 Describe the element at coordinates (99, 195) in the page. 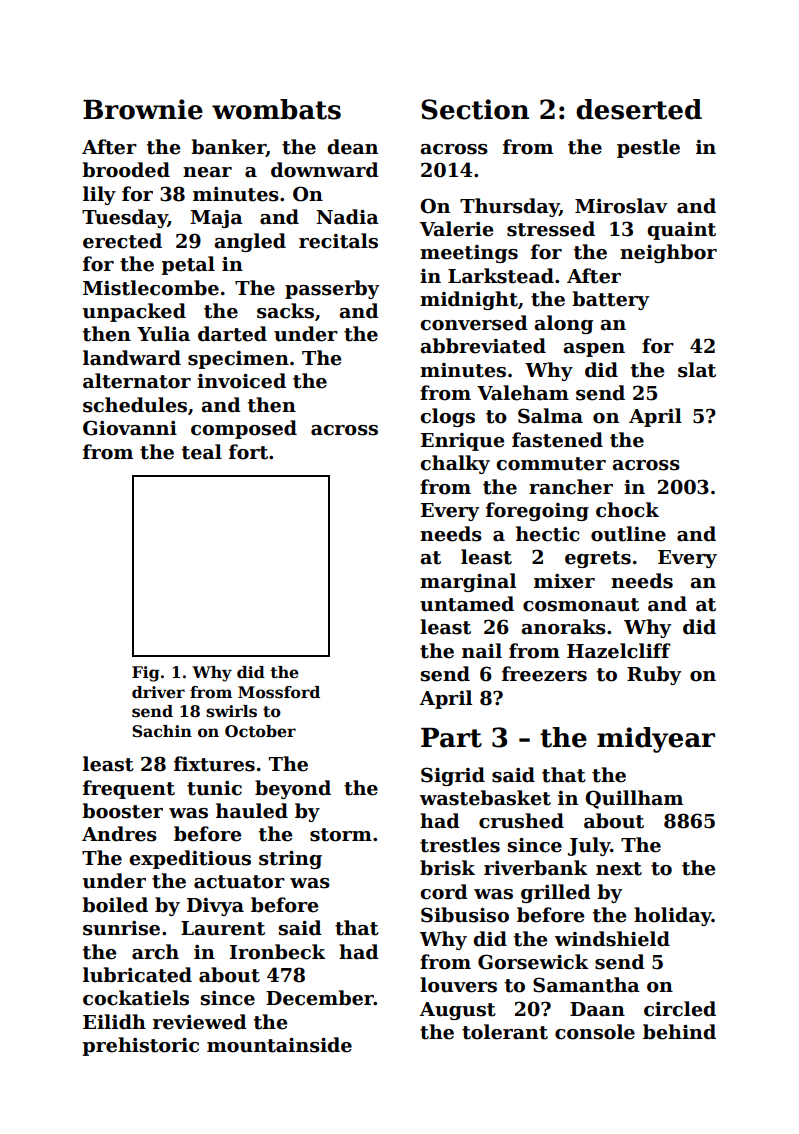

I see `lily` at that location.
